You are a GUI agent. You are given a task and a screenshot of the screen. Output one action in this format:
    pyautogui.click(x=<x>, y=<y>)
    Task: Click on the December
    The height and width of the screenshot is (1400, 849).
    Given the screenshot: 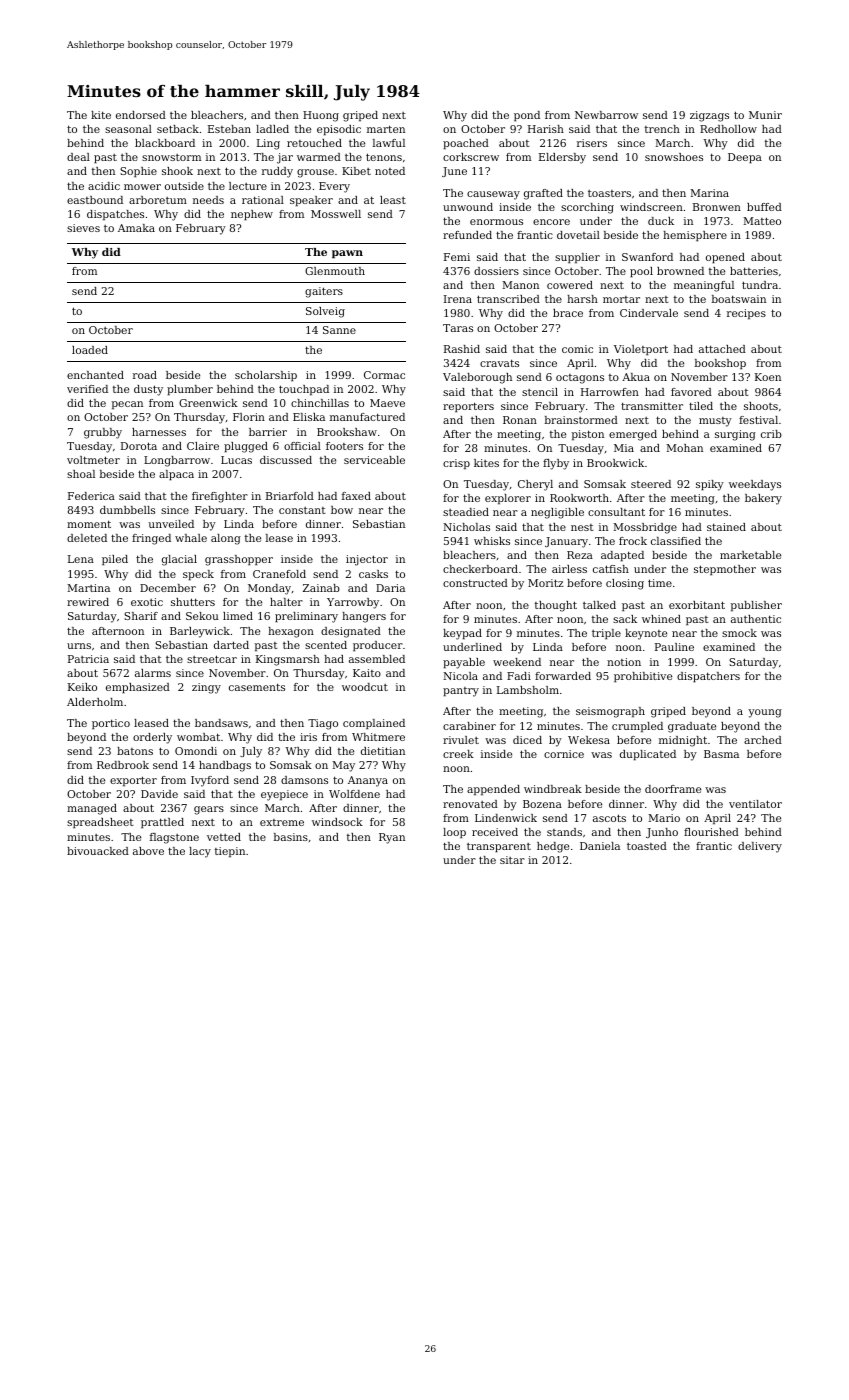 What is the action you would take?
    pyautogui.click(x=168, y=588)
